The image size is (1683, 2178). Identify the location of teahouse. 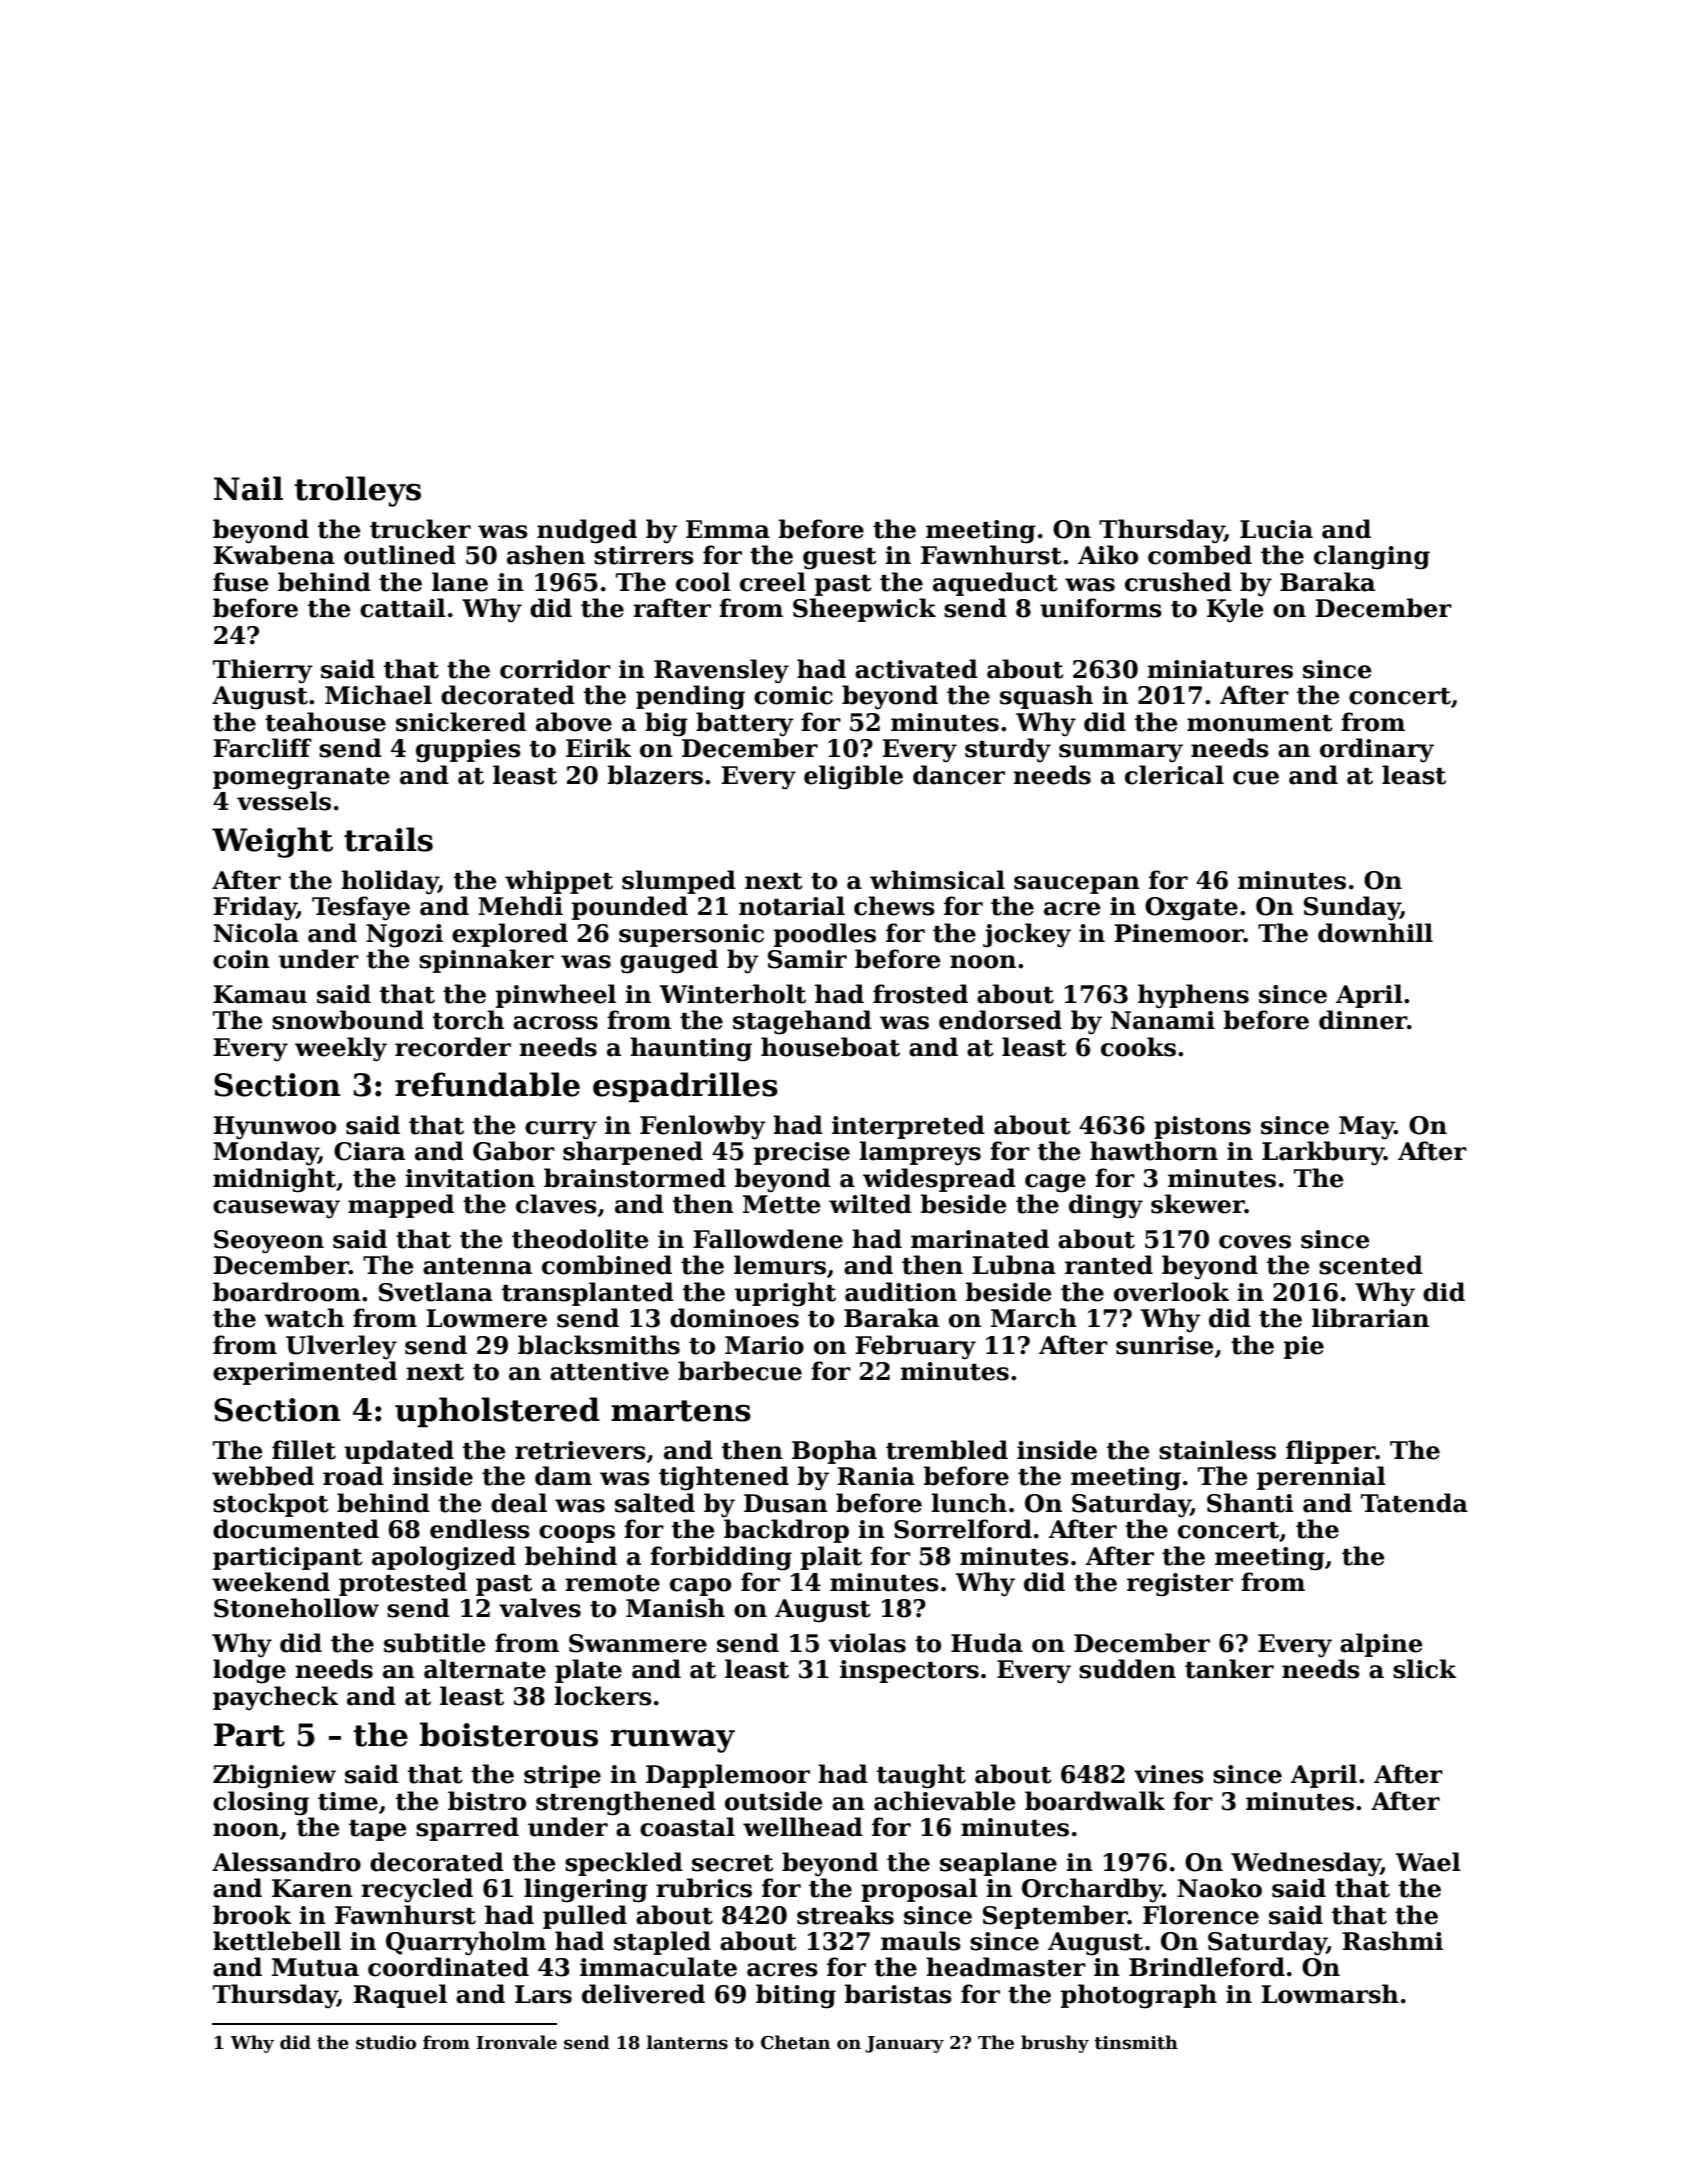
(325, 722).
